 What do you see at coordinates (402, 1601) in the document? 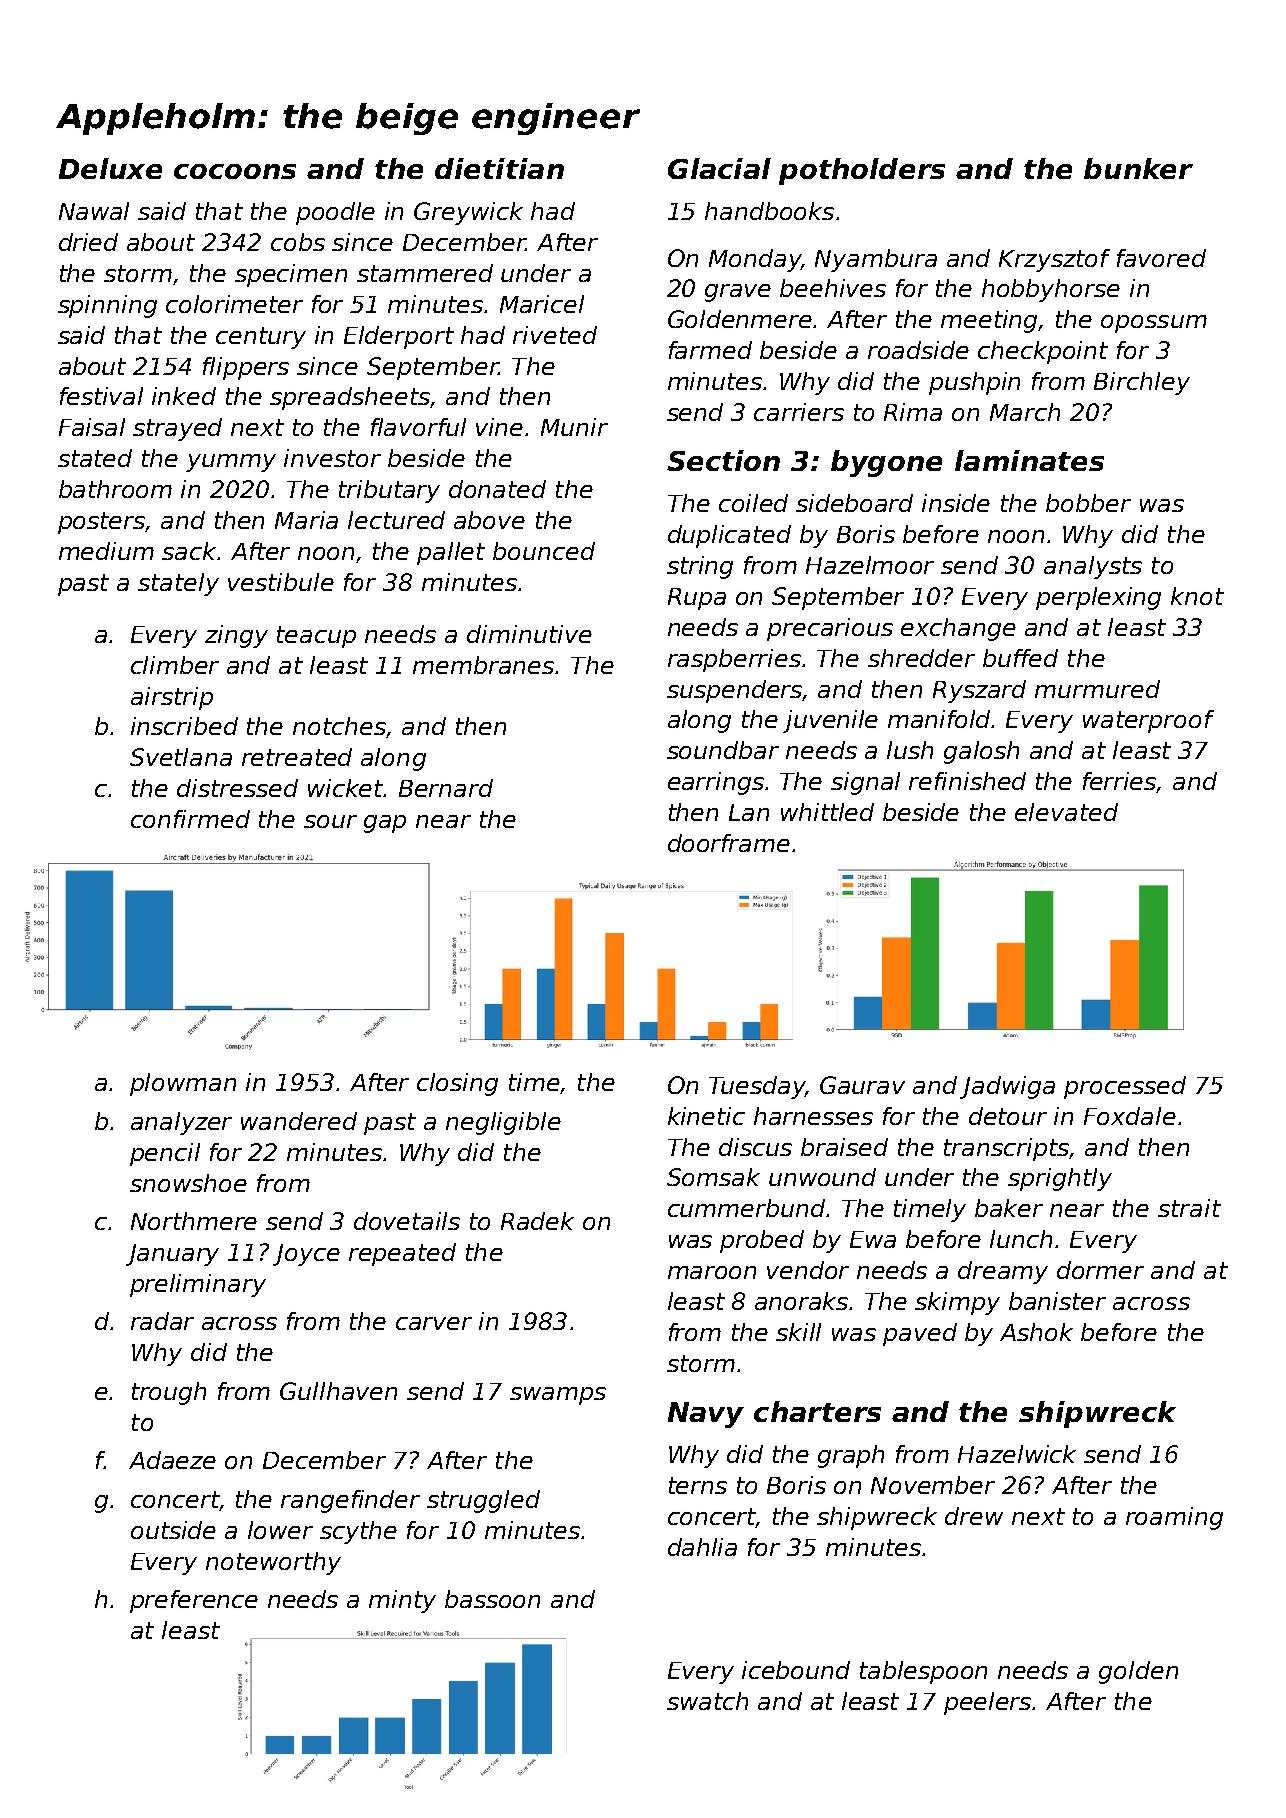
I see `minty` at bounding box center [402, 1601].
